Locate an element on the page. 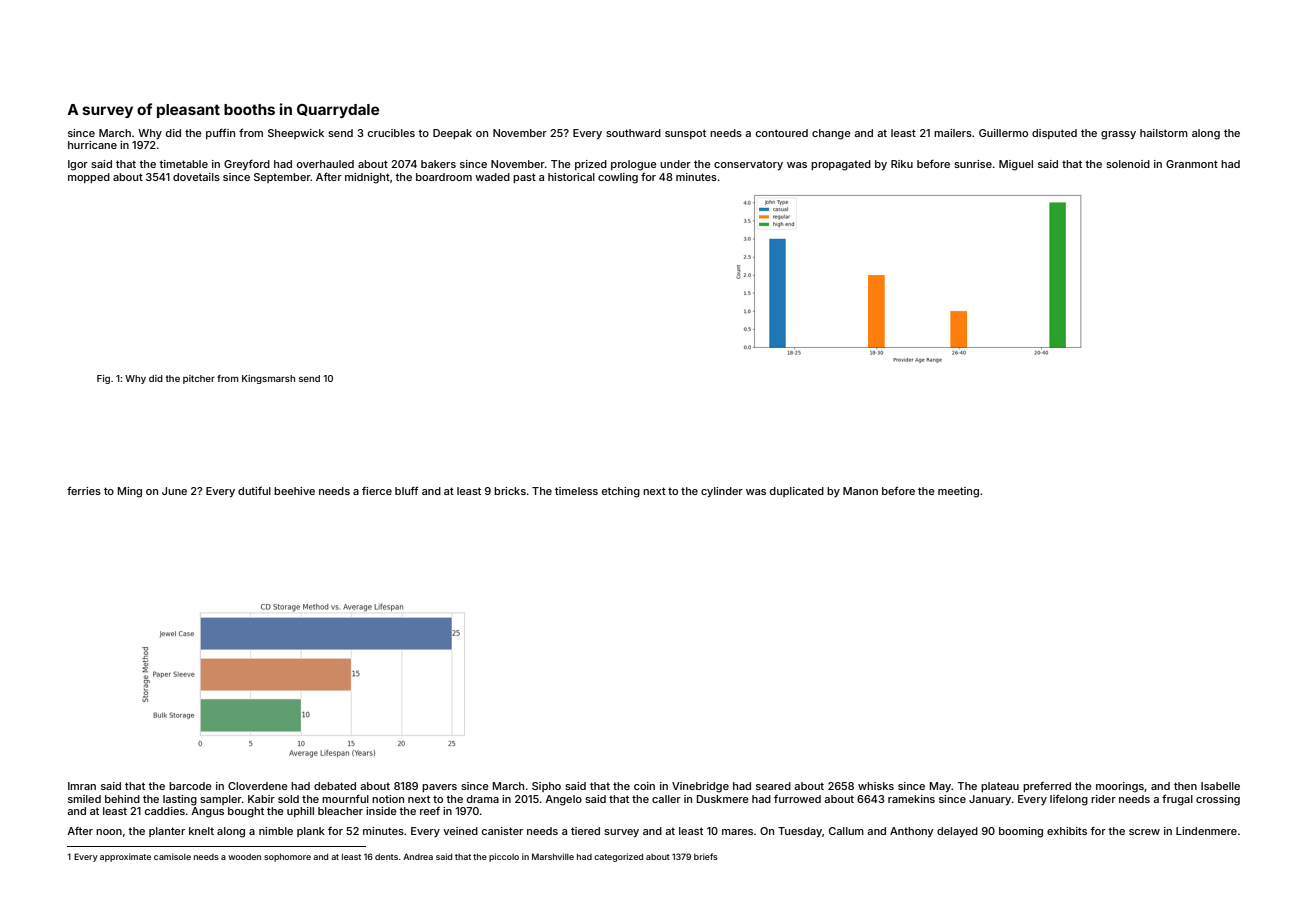  beehive is located at coordinates (294, 491).
